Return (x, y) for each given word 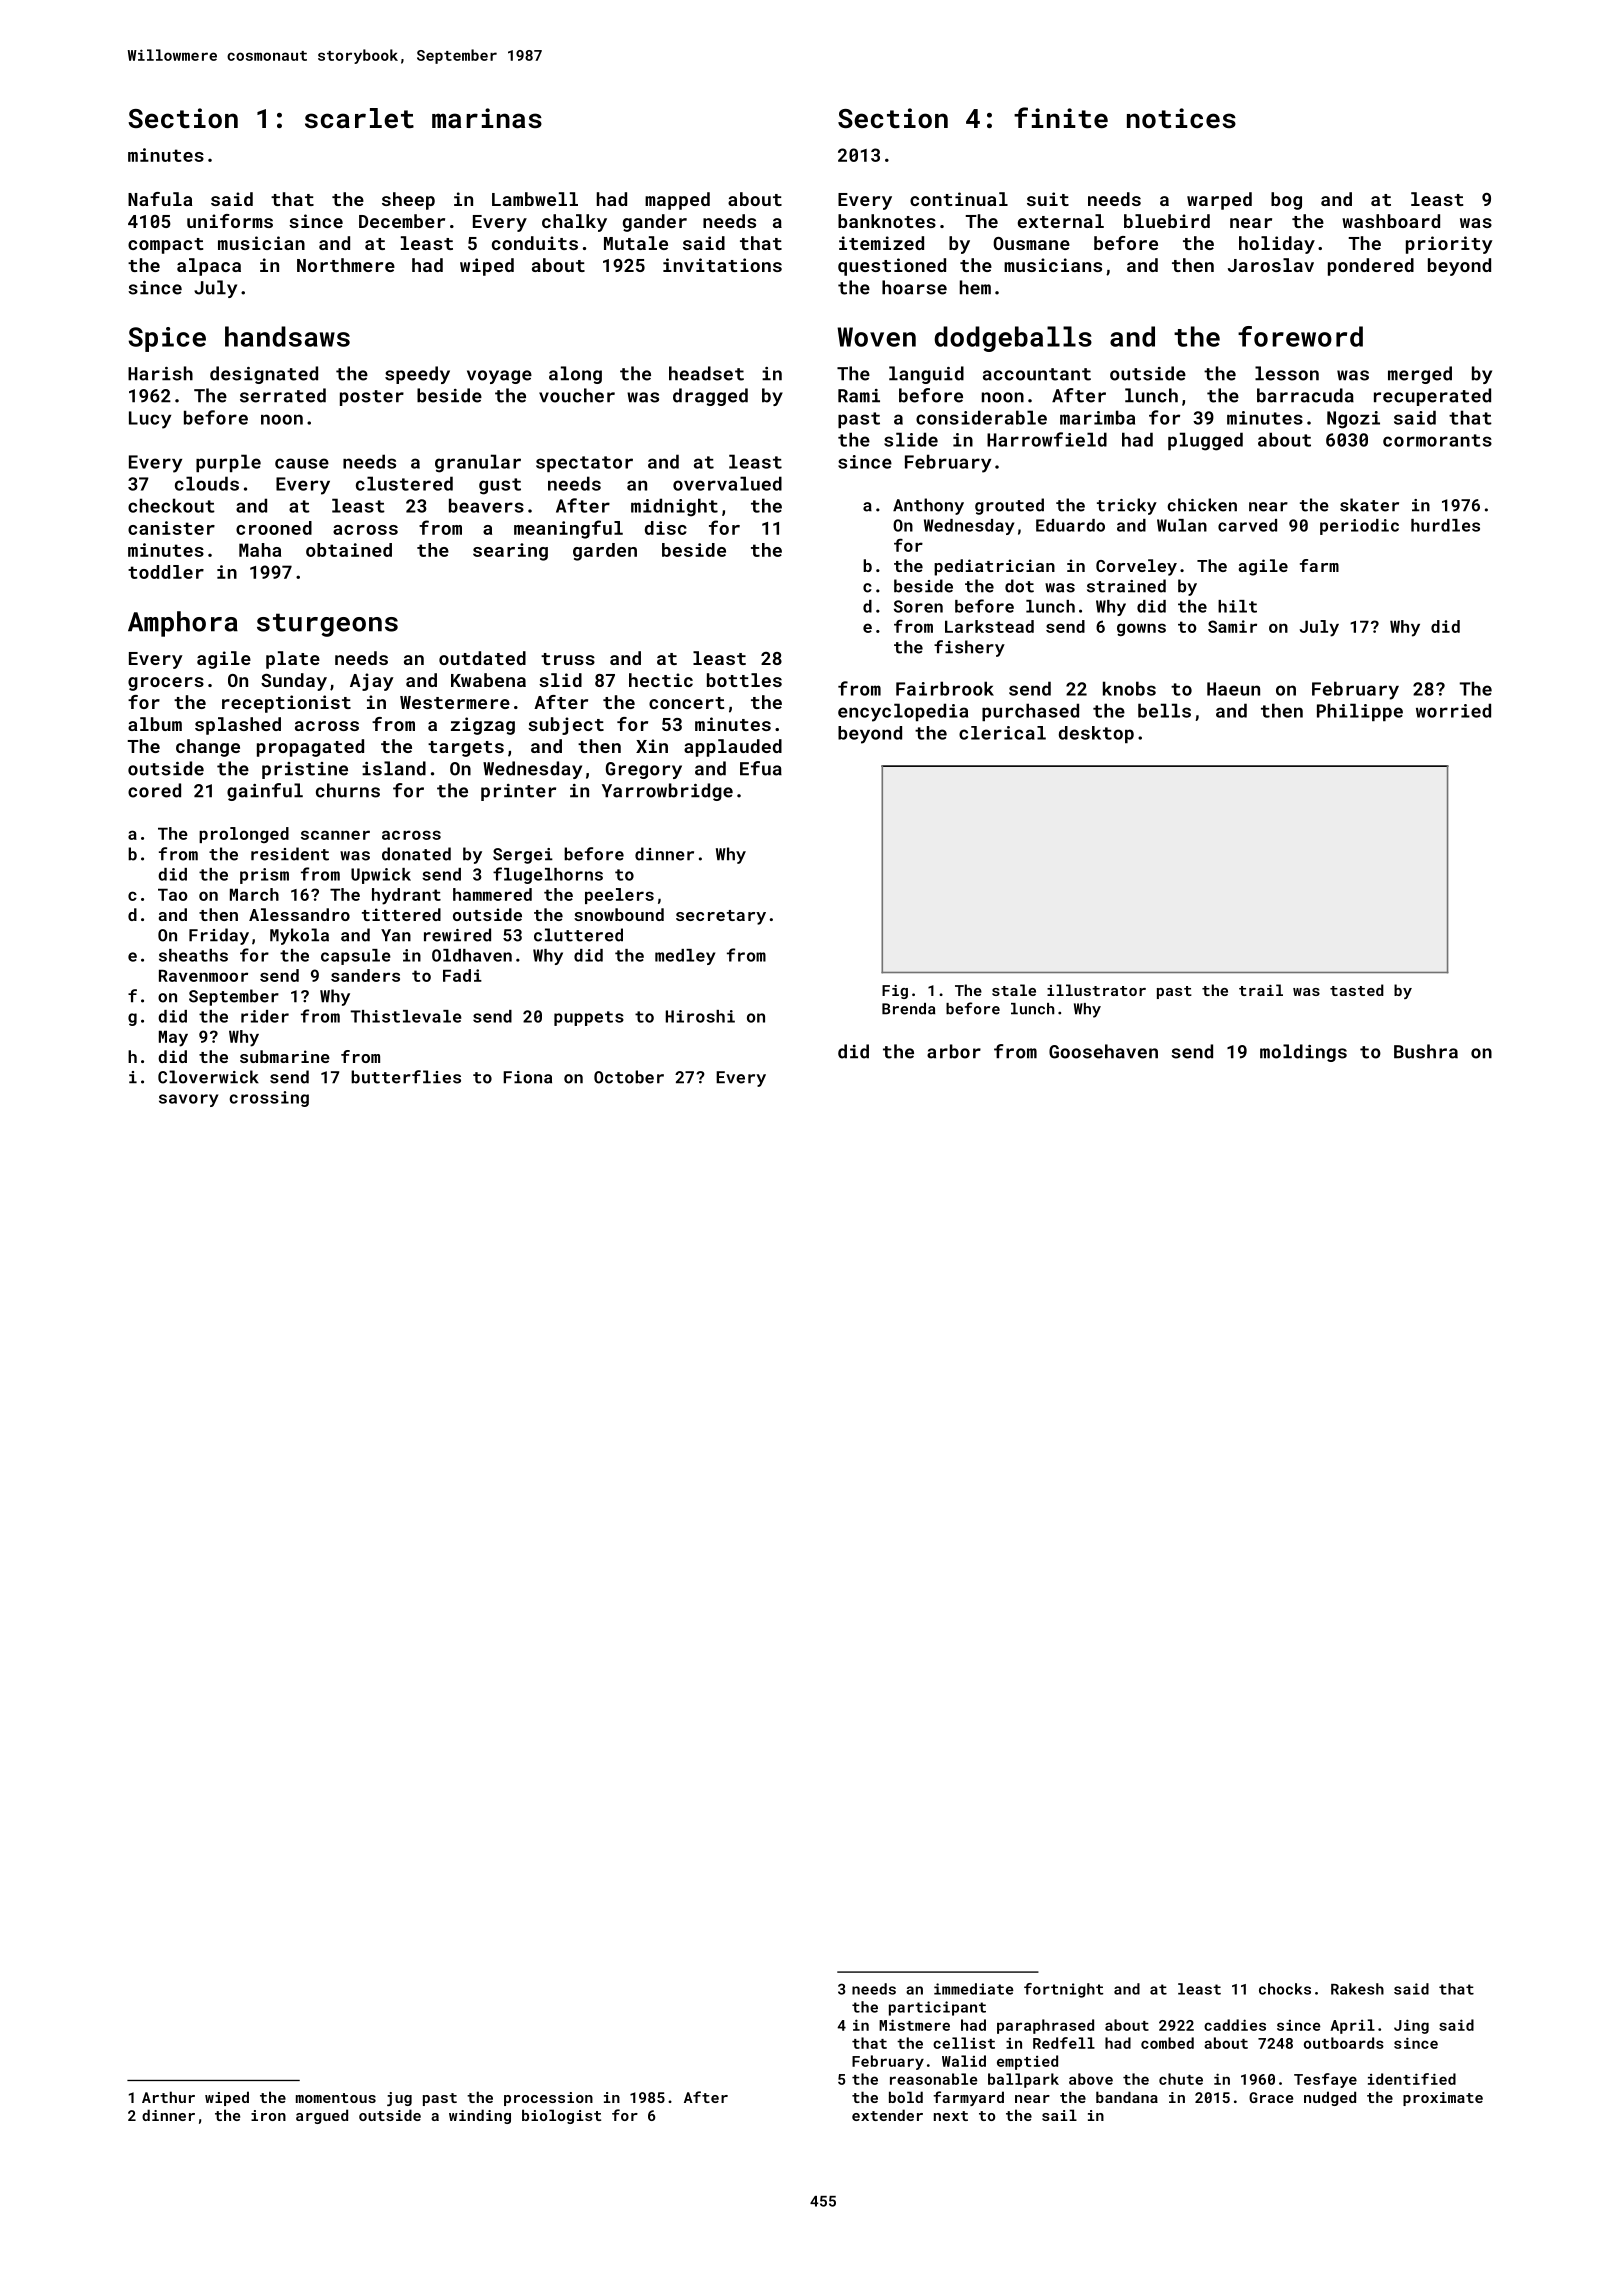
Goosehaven (1103, 1051)
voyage (499, 377)
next (951, 2116)
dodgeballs (1013, 339)
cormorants (1437, 440)
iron (268, 2115)
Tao (173, 894)
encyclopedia (903, 712)
